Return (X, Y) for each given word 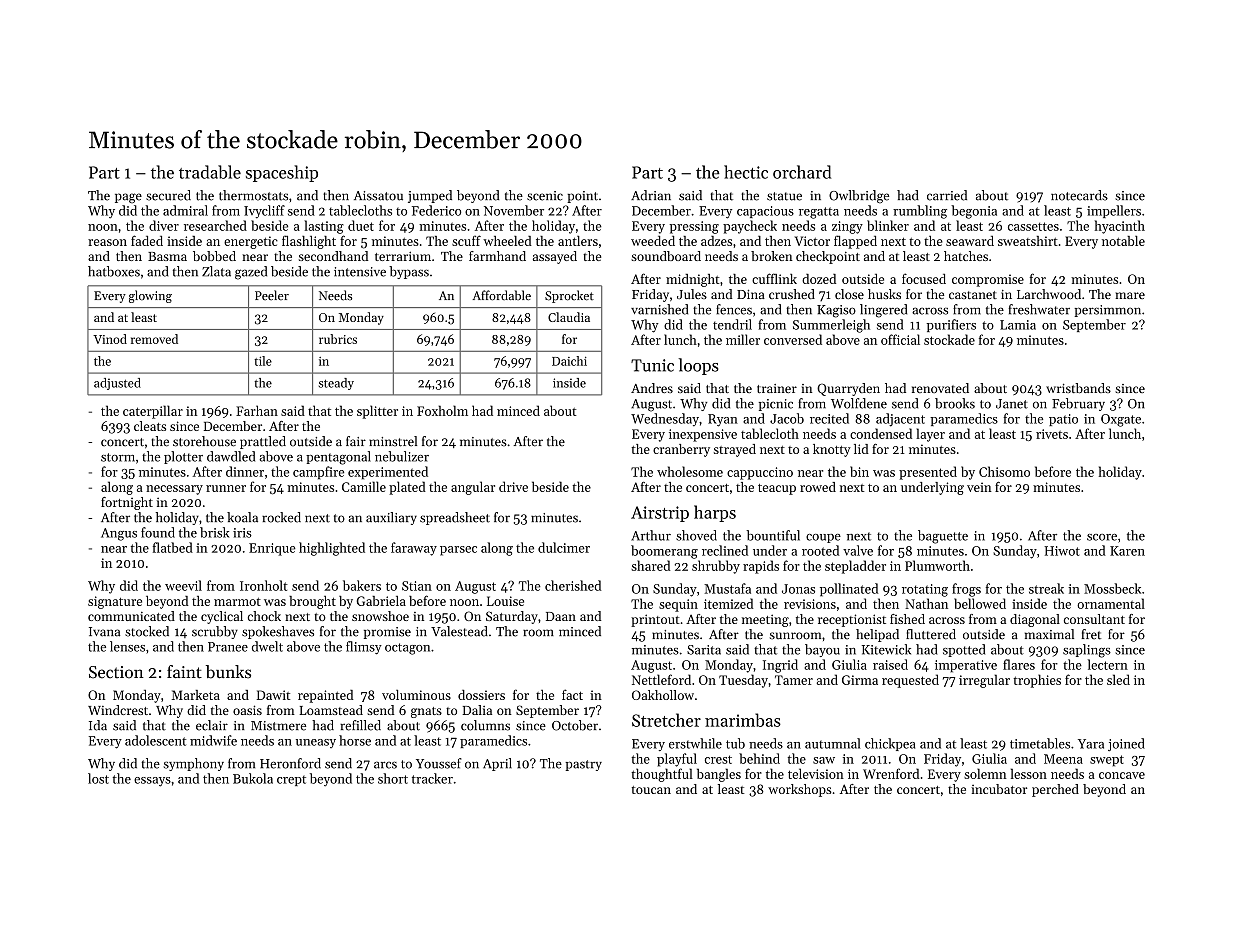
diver (164, 225)
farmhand (497, 256)
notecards (1079, 195)
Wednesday (665, 419)
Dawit (273, 695)
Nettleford (661, 679)
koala (242, 517)
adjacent (900, 420)
